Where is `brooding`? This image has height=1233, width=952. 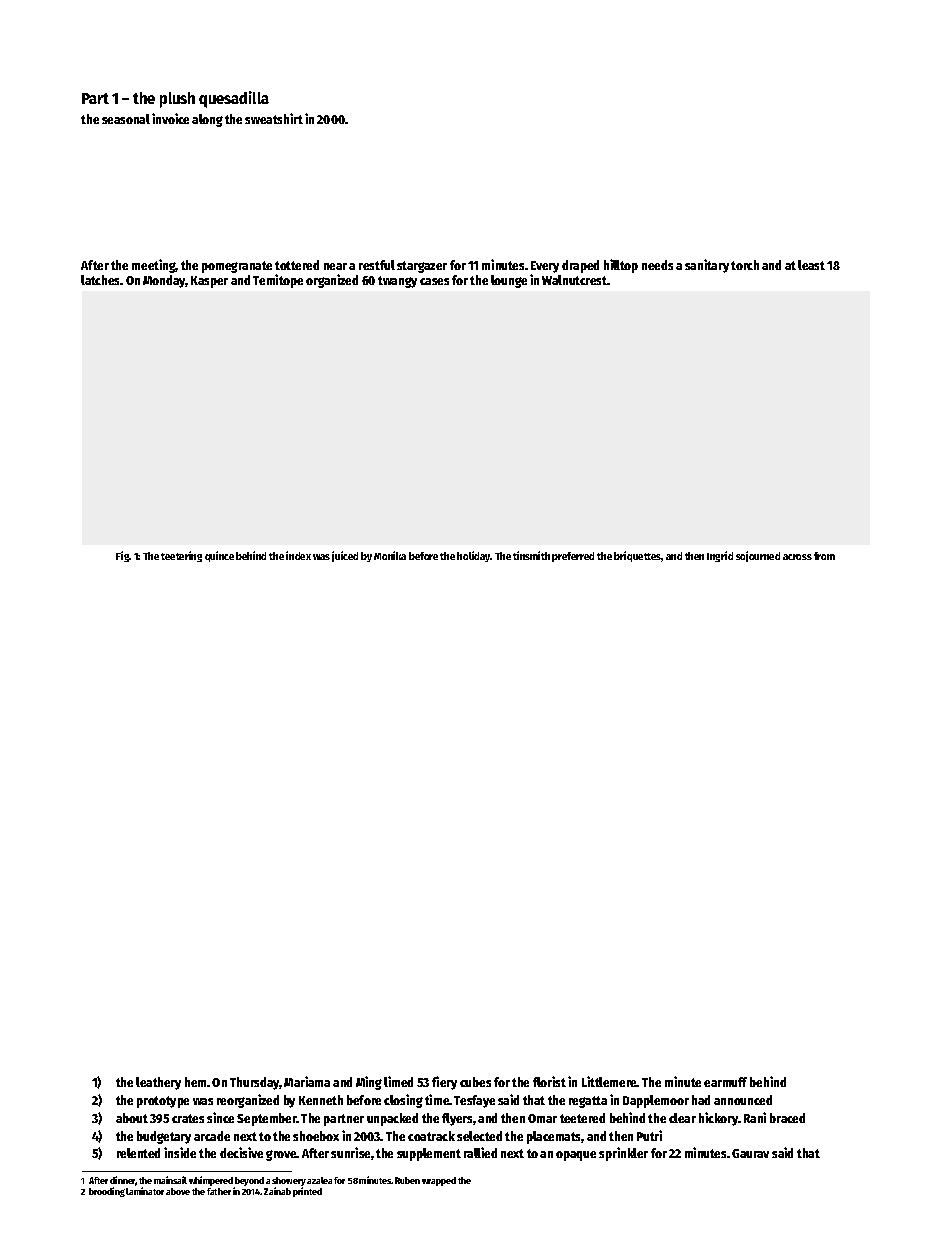 brooding is located at coordinates (107, 1192).
